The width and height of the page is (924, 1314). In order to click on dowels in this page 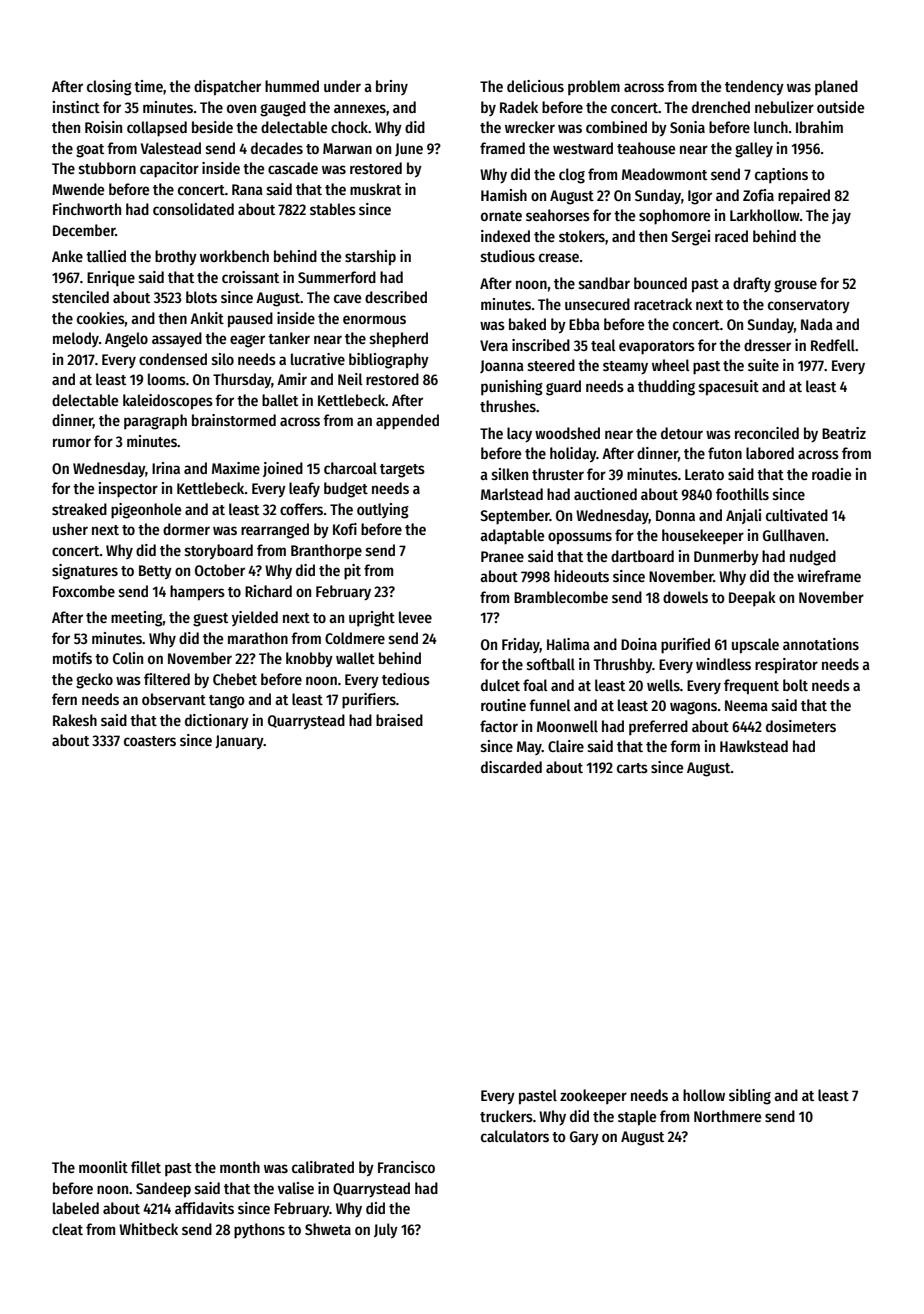, I will do `click(685, 597)`.
